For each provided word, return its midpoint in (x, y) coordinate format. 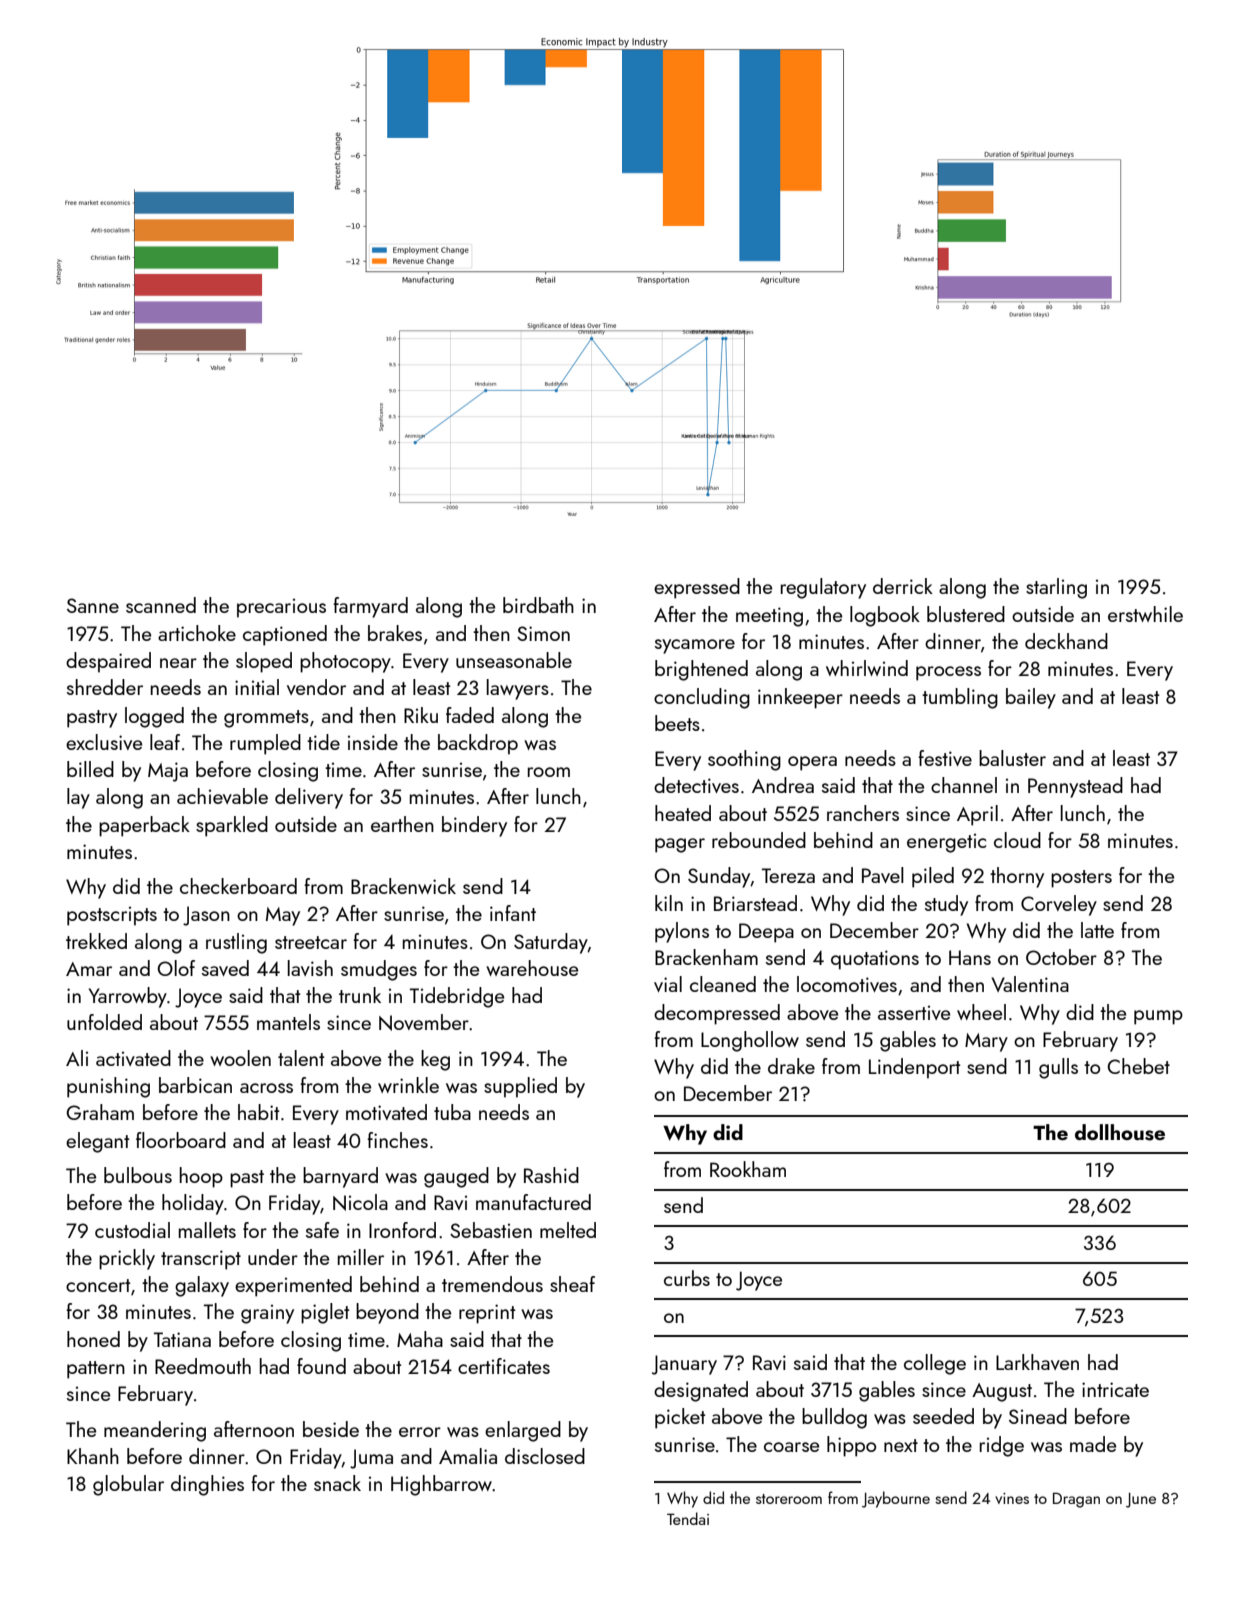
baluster (1012, 758)
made (1093, 1444)
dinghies (207, 1485)
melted (568, 1230)
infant (513, 913)
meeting (769, 617)
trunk (360, 995)
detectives (696, 785)
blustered (966, 614)
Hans (970, 957)
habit (258, 1112)
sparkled (232, 826)
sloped (264, 662)
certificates (504, 1366)
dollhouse (1120, 1132)
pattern (96, 1370)
